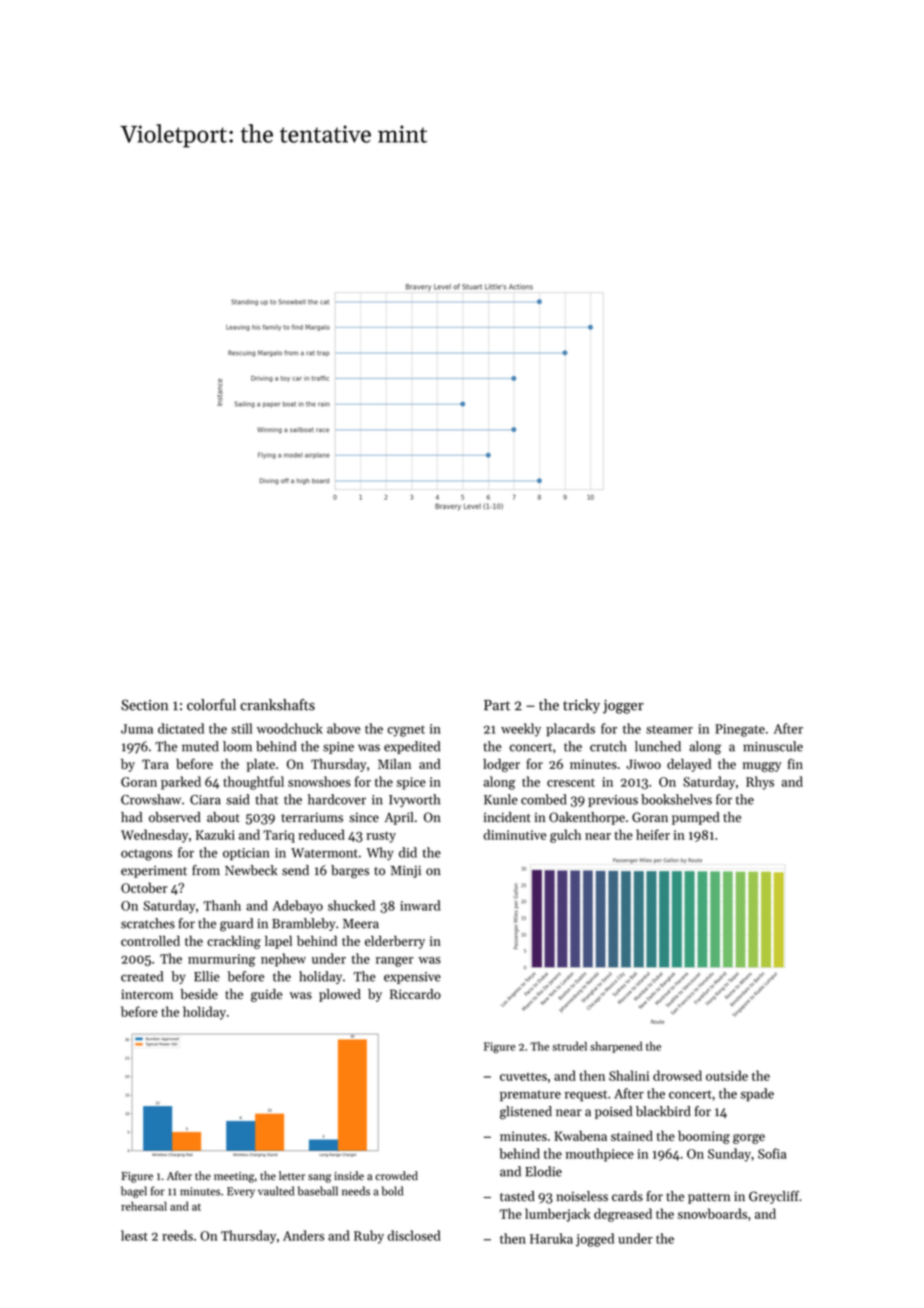  What do you see at coordinates (653, 834) in the document?
I see `heifer` at bounding box center [653, 834].
